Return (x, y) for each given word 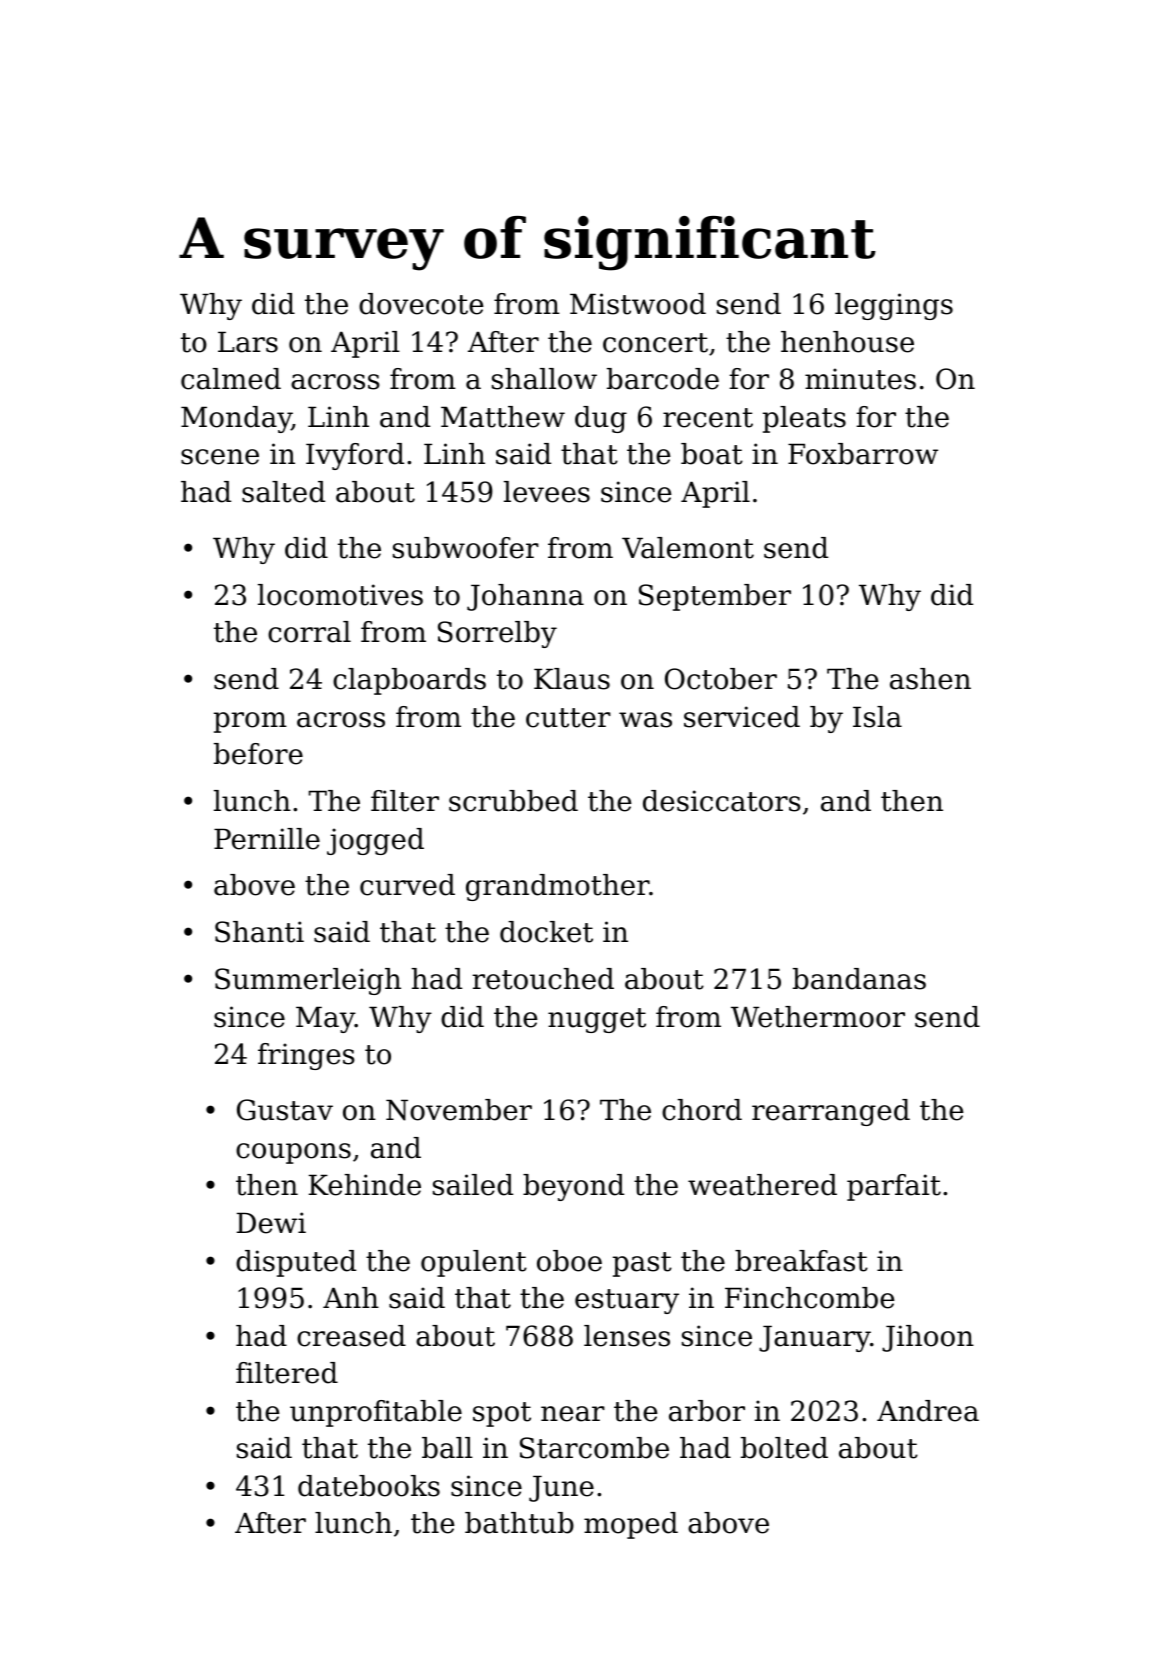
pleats (804, 419)
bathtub (519, 1523)
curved (407, 885)
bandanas (859, 979)
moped (631, 1525)
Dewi (271, 1223)
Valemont (688, 548)
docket (546, 932)
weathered (762, 1185)
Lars (248, 342)
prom (250, 722)
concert (655, 343)
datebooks (369, 1486)
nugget (597, 1020)
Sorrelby (497, 634)
